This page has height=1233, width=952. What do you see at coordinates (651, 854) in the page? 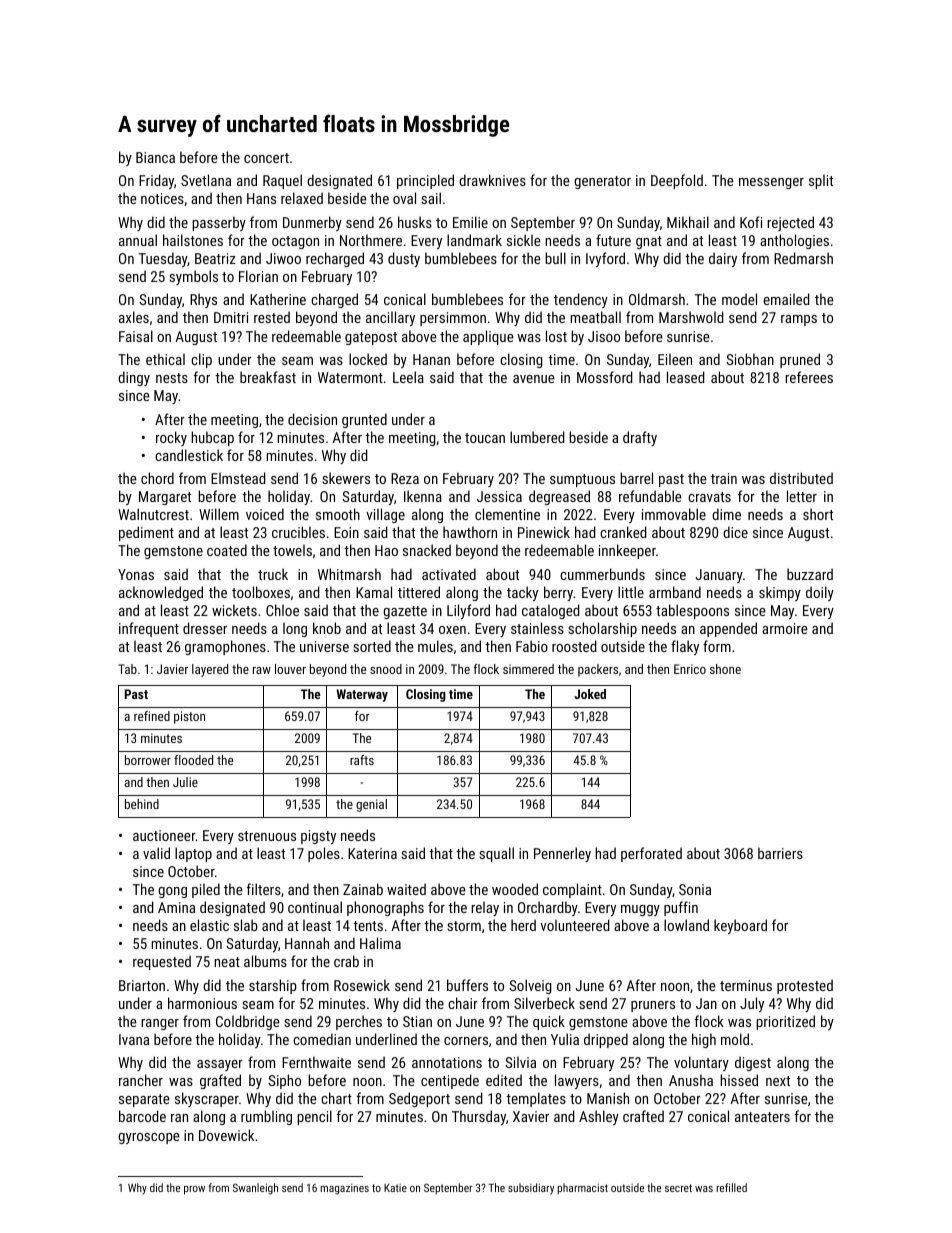
I see `perforated` at bounding box center [651, 854].
